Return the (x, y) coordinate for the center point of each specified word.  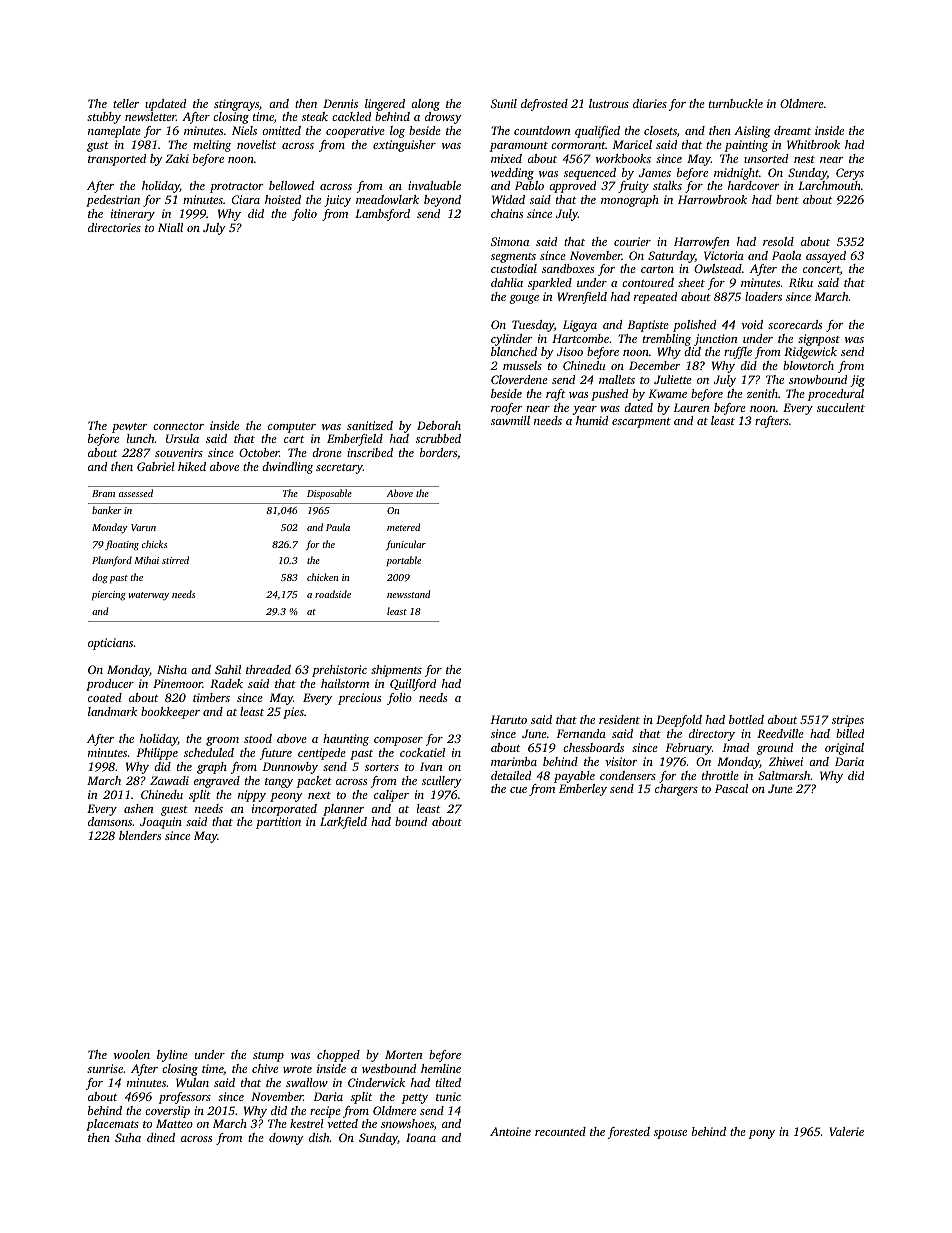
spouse (670, 1134)
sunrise (105, 1068)
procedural (836, 395)
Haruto (509, 719)
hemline (441, 1068)
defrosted (544, 105)
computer (292, 428)
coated (105, 697)
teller (126, 103)
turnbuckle (736, 103)
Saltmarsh (784, 775)
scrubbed (438, 438)
